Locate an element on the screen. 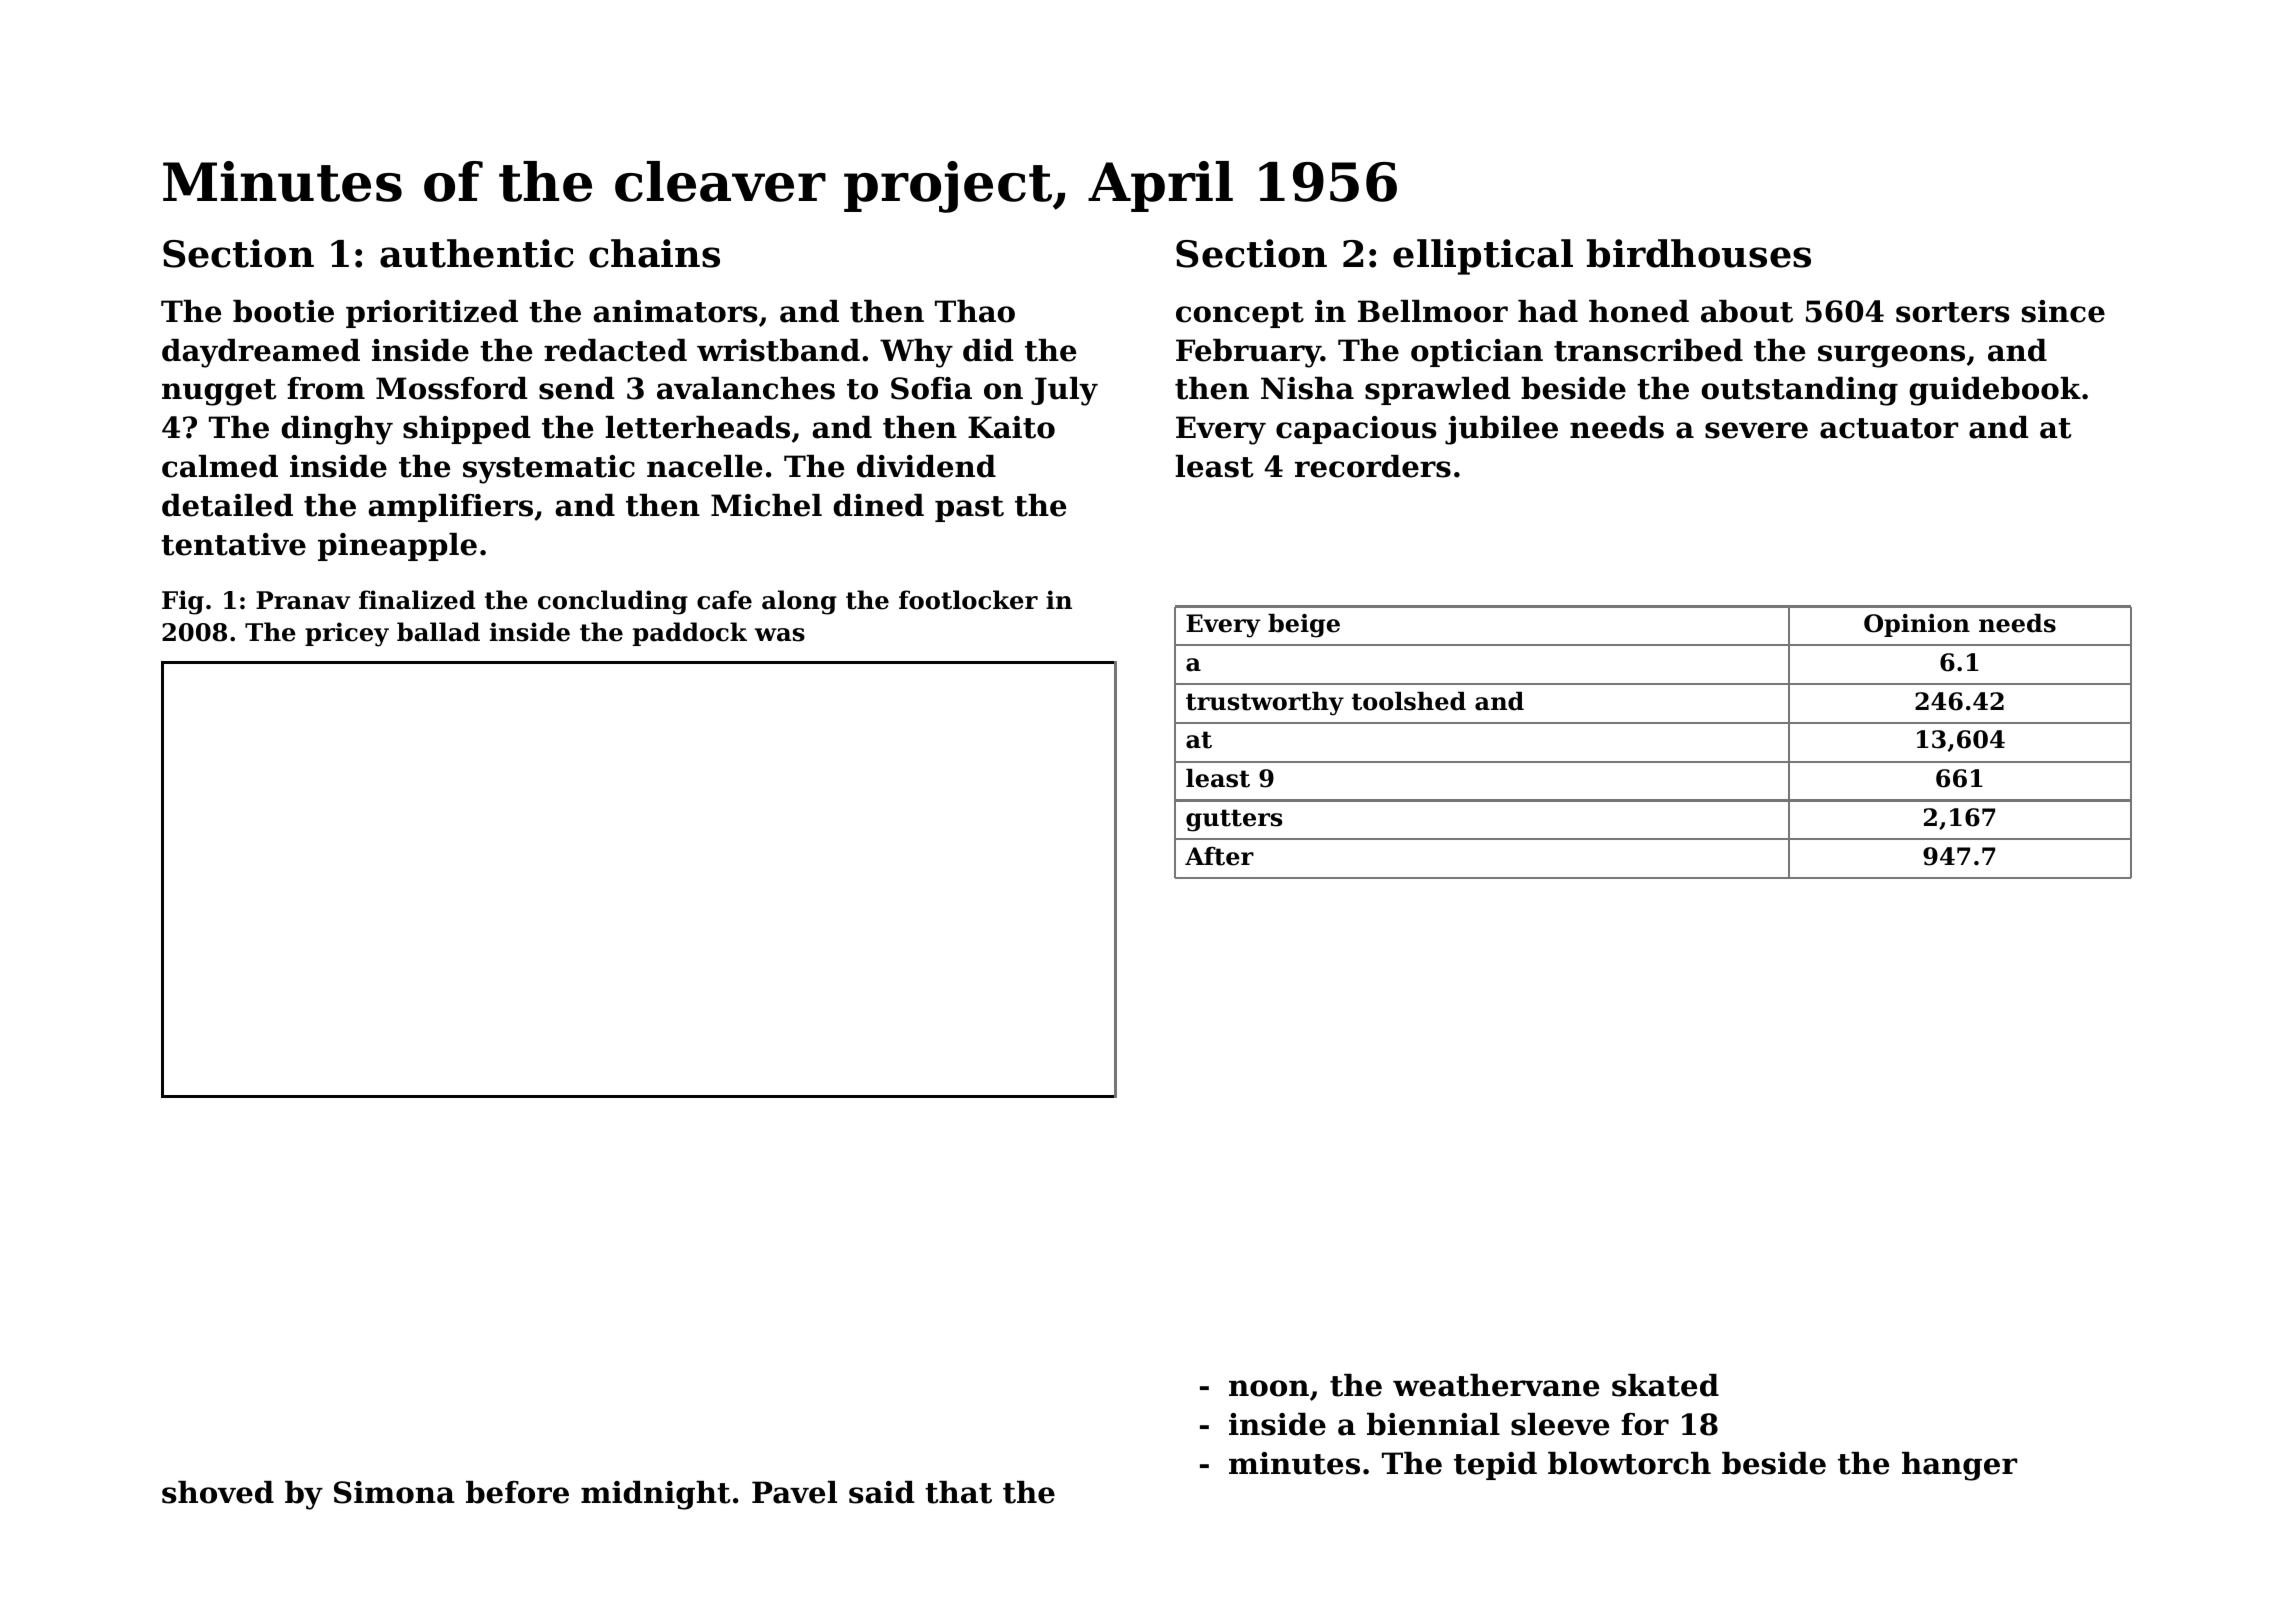  Thao is located at coordinates (975, 311).
